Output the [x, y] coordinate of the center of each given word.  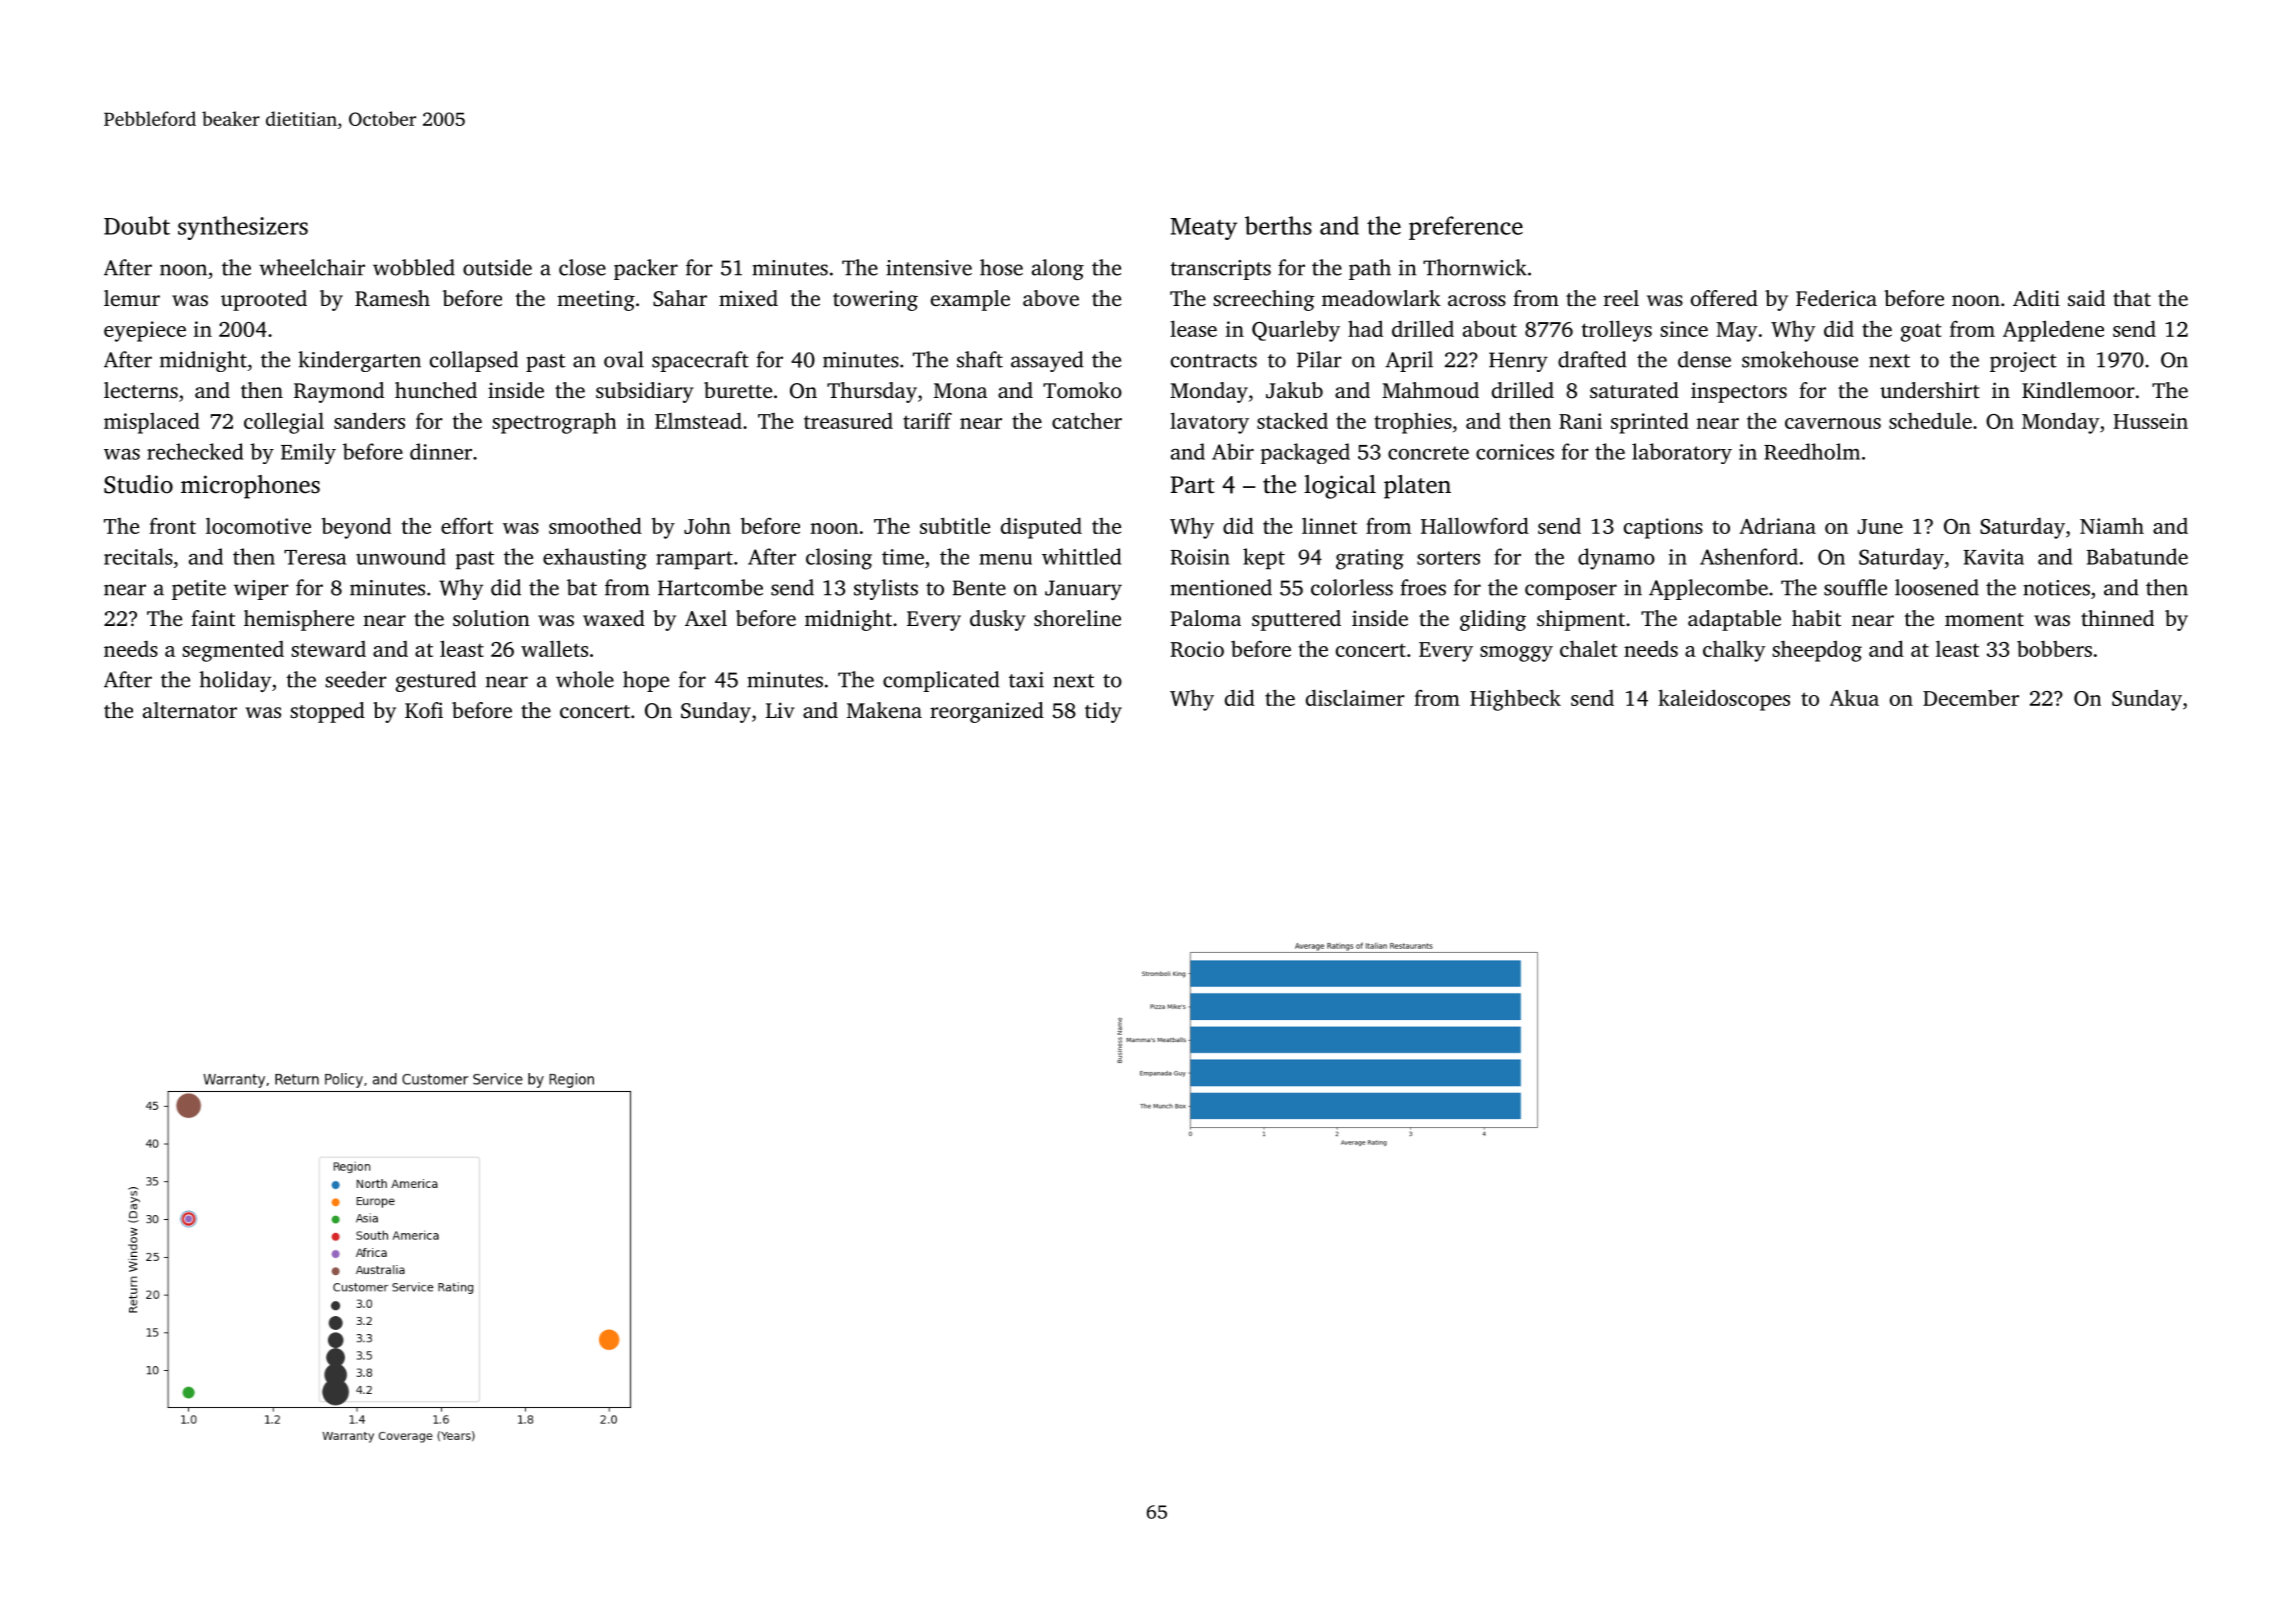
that [2132, 298]
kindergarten [359, 361]
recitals [138, 556]
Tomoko [1082, 390]
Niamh [2112, 526]
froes [1423, 587]
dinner [441, 451]
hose [1001, 267]
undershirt [1930, 390]
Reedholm [1812, 451]
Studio [138, 484]
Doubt [137, 225]
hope [646, 681]
